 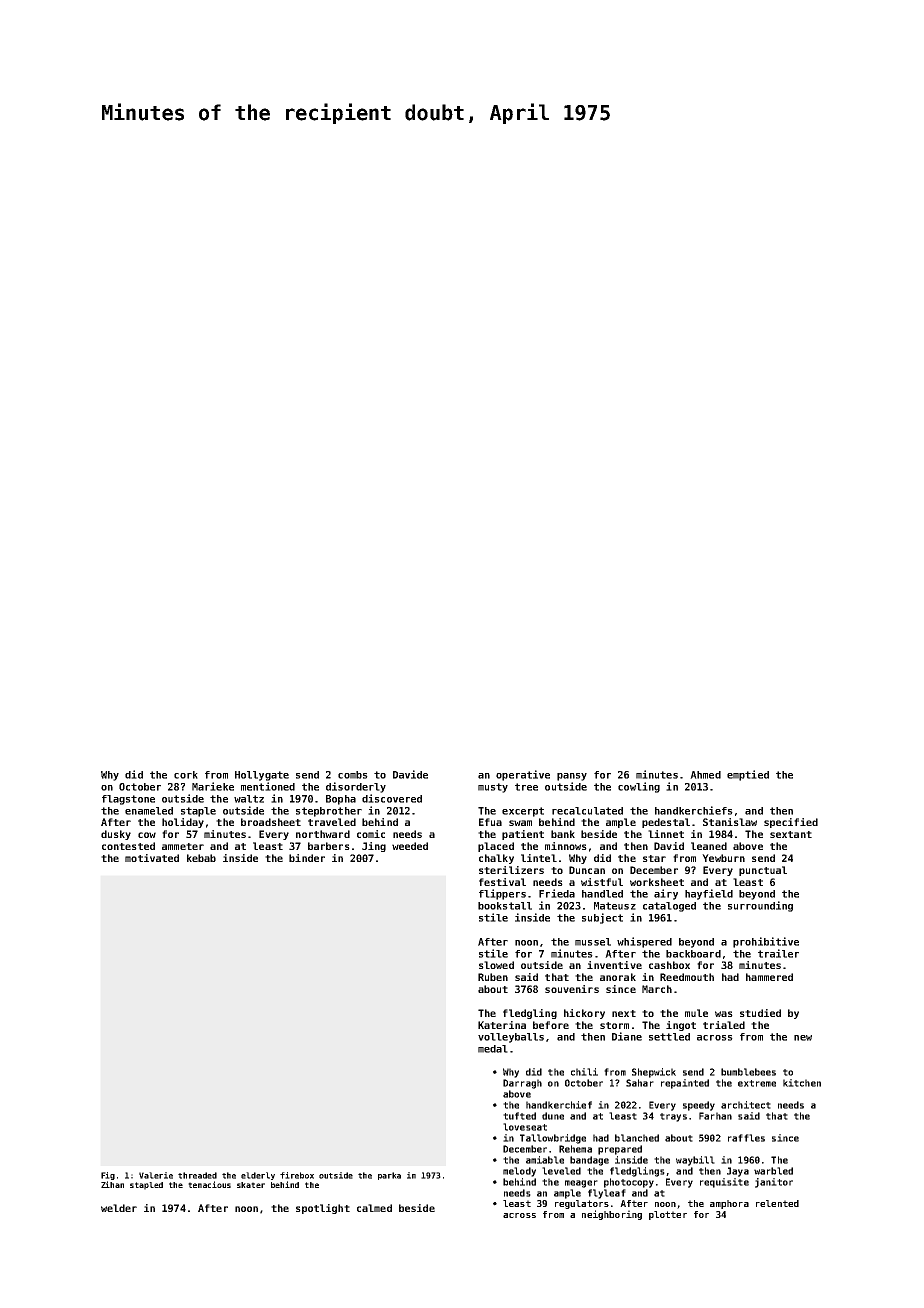 What do you see at coordinates (666, 894) in the image?
I see `airy` at bounding box center [666, 894].
